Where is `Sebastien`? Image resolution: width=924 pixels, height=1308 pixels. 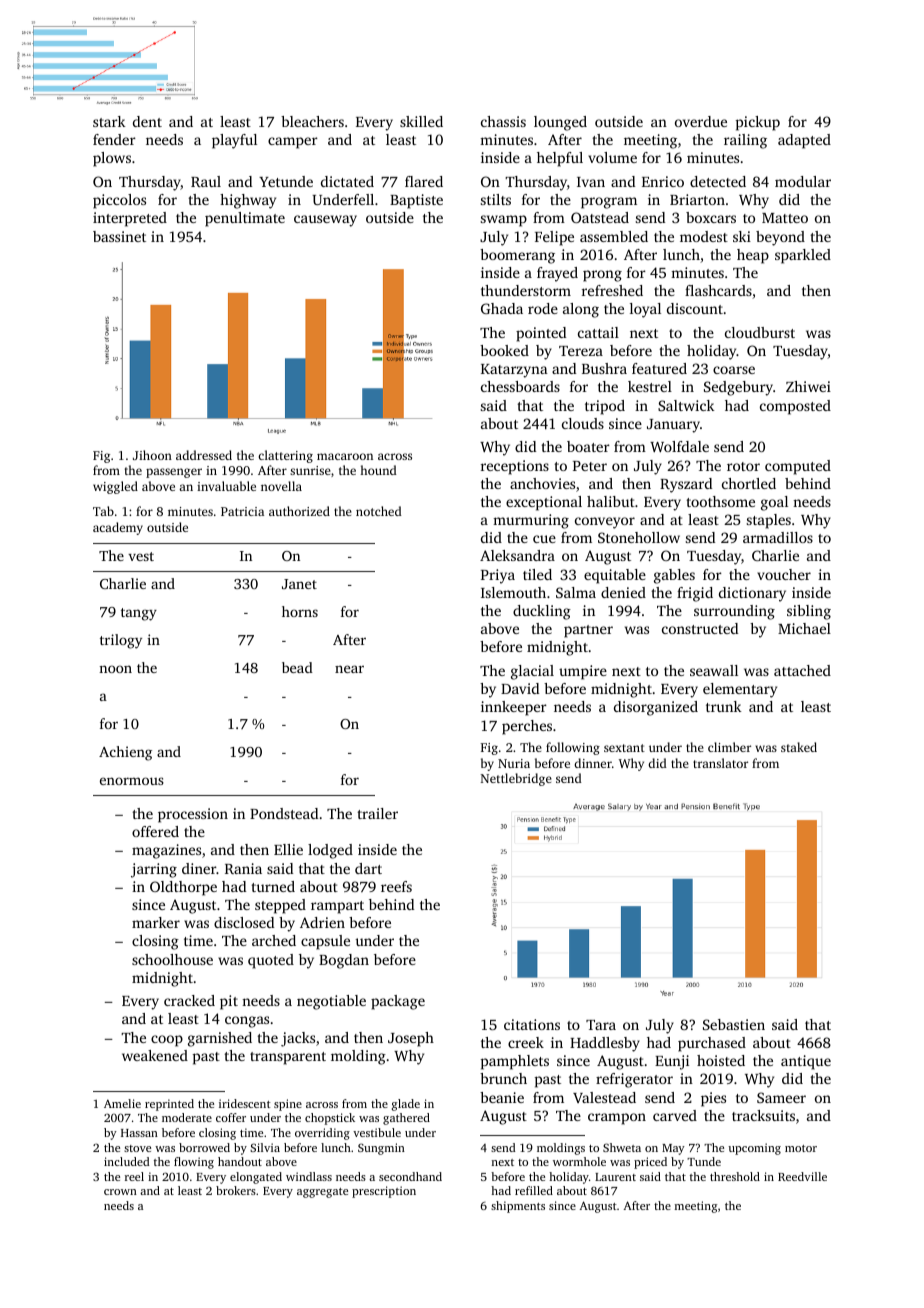
Sebastien is located at coordinates (734, 1024).
